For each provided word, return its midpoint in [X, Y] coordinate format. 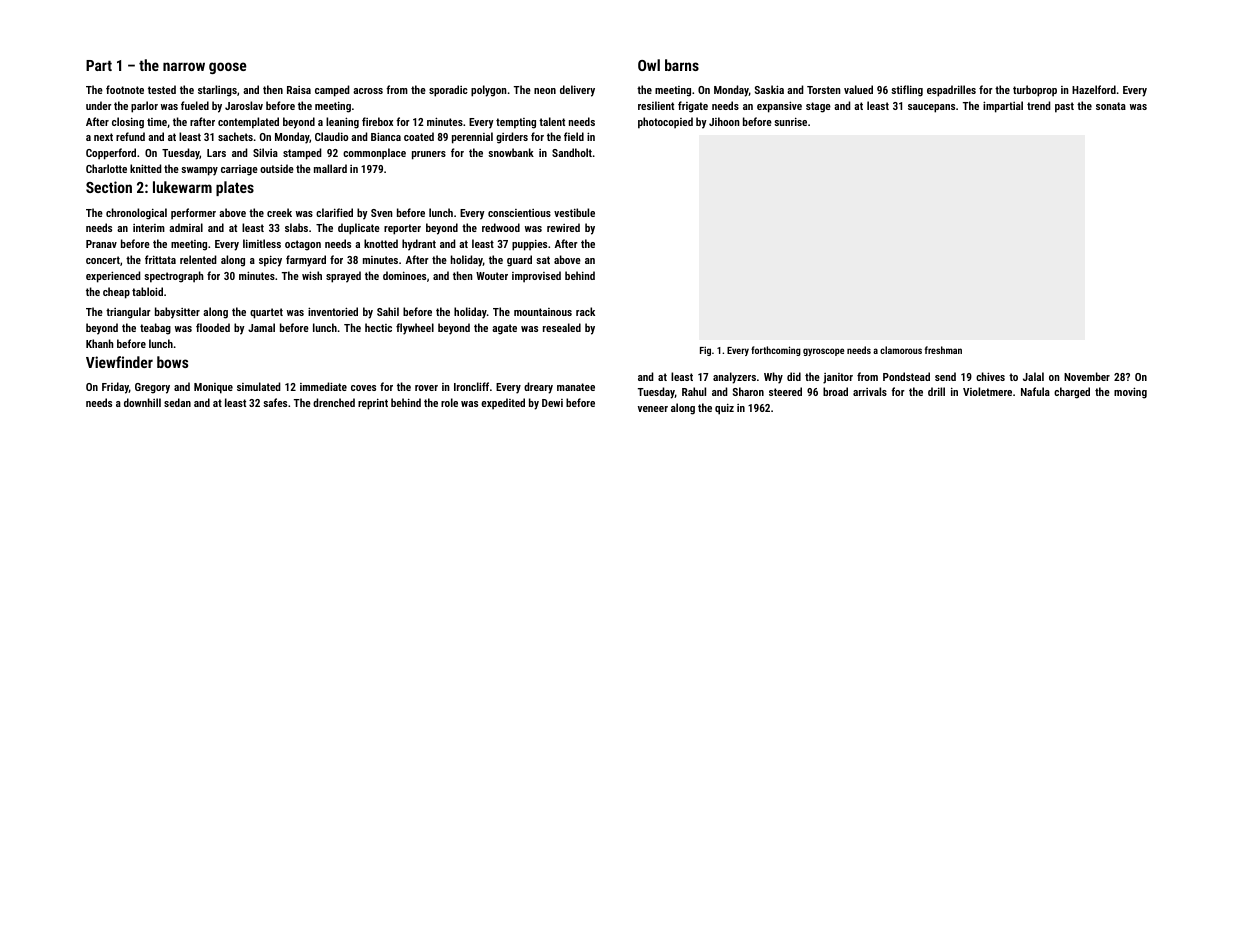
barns [682, 65]
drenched [334, 402]
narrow [184, 66]
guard [519, 261]
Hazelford [1094, 89]
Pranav [101, 244]
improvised [536, 277]
